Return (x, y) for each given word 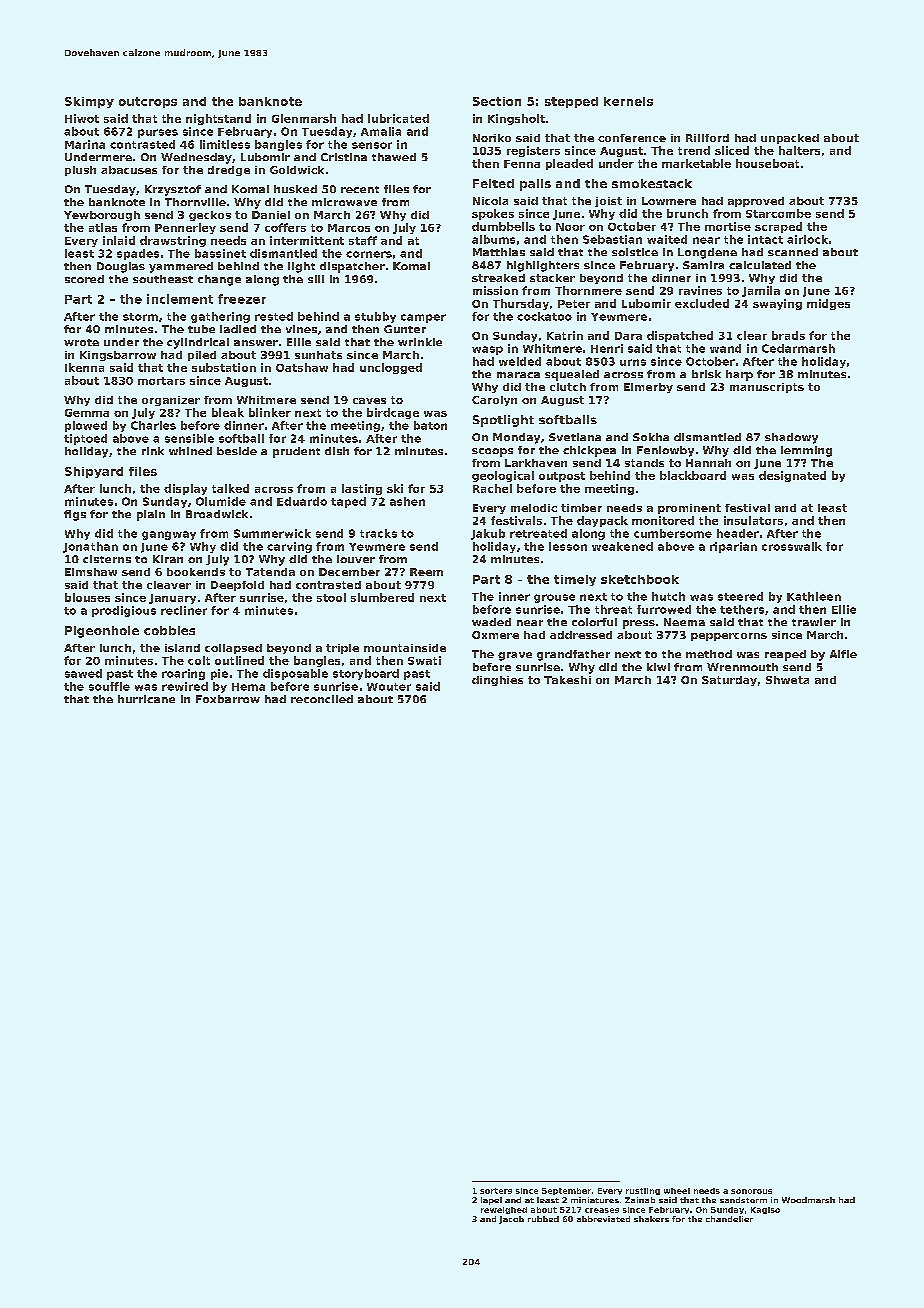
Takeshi (567, 680)
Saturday (729, 681)
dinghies (497, 681)
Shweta (787, 680)
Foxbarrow (228, 699)
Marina (85, 144)
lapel (491, 1201)
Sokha (651, 437)
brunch (687, 213)
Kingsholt (516, 119)
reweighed (504, 1210)
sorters (496, 1191)
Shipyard (94, 472)
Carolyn (494, 401)
